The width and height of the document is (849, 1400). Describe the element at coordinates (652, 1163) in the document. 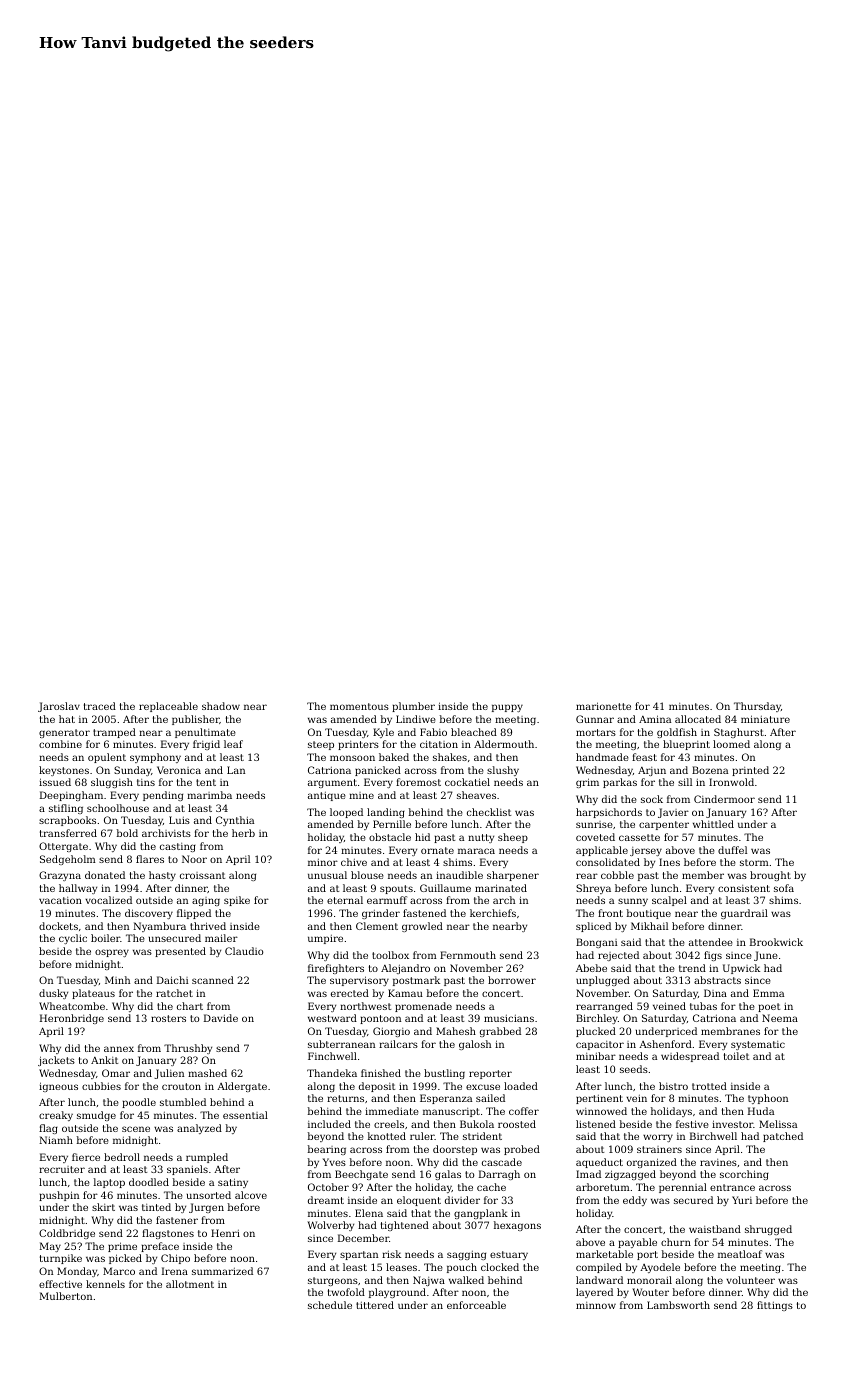

I see `organized` at that location.
